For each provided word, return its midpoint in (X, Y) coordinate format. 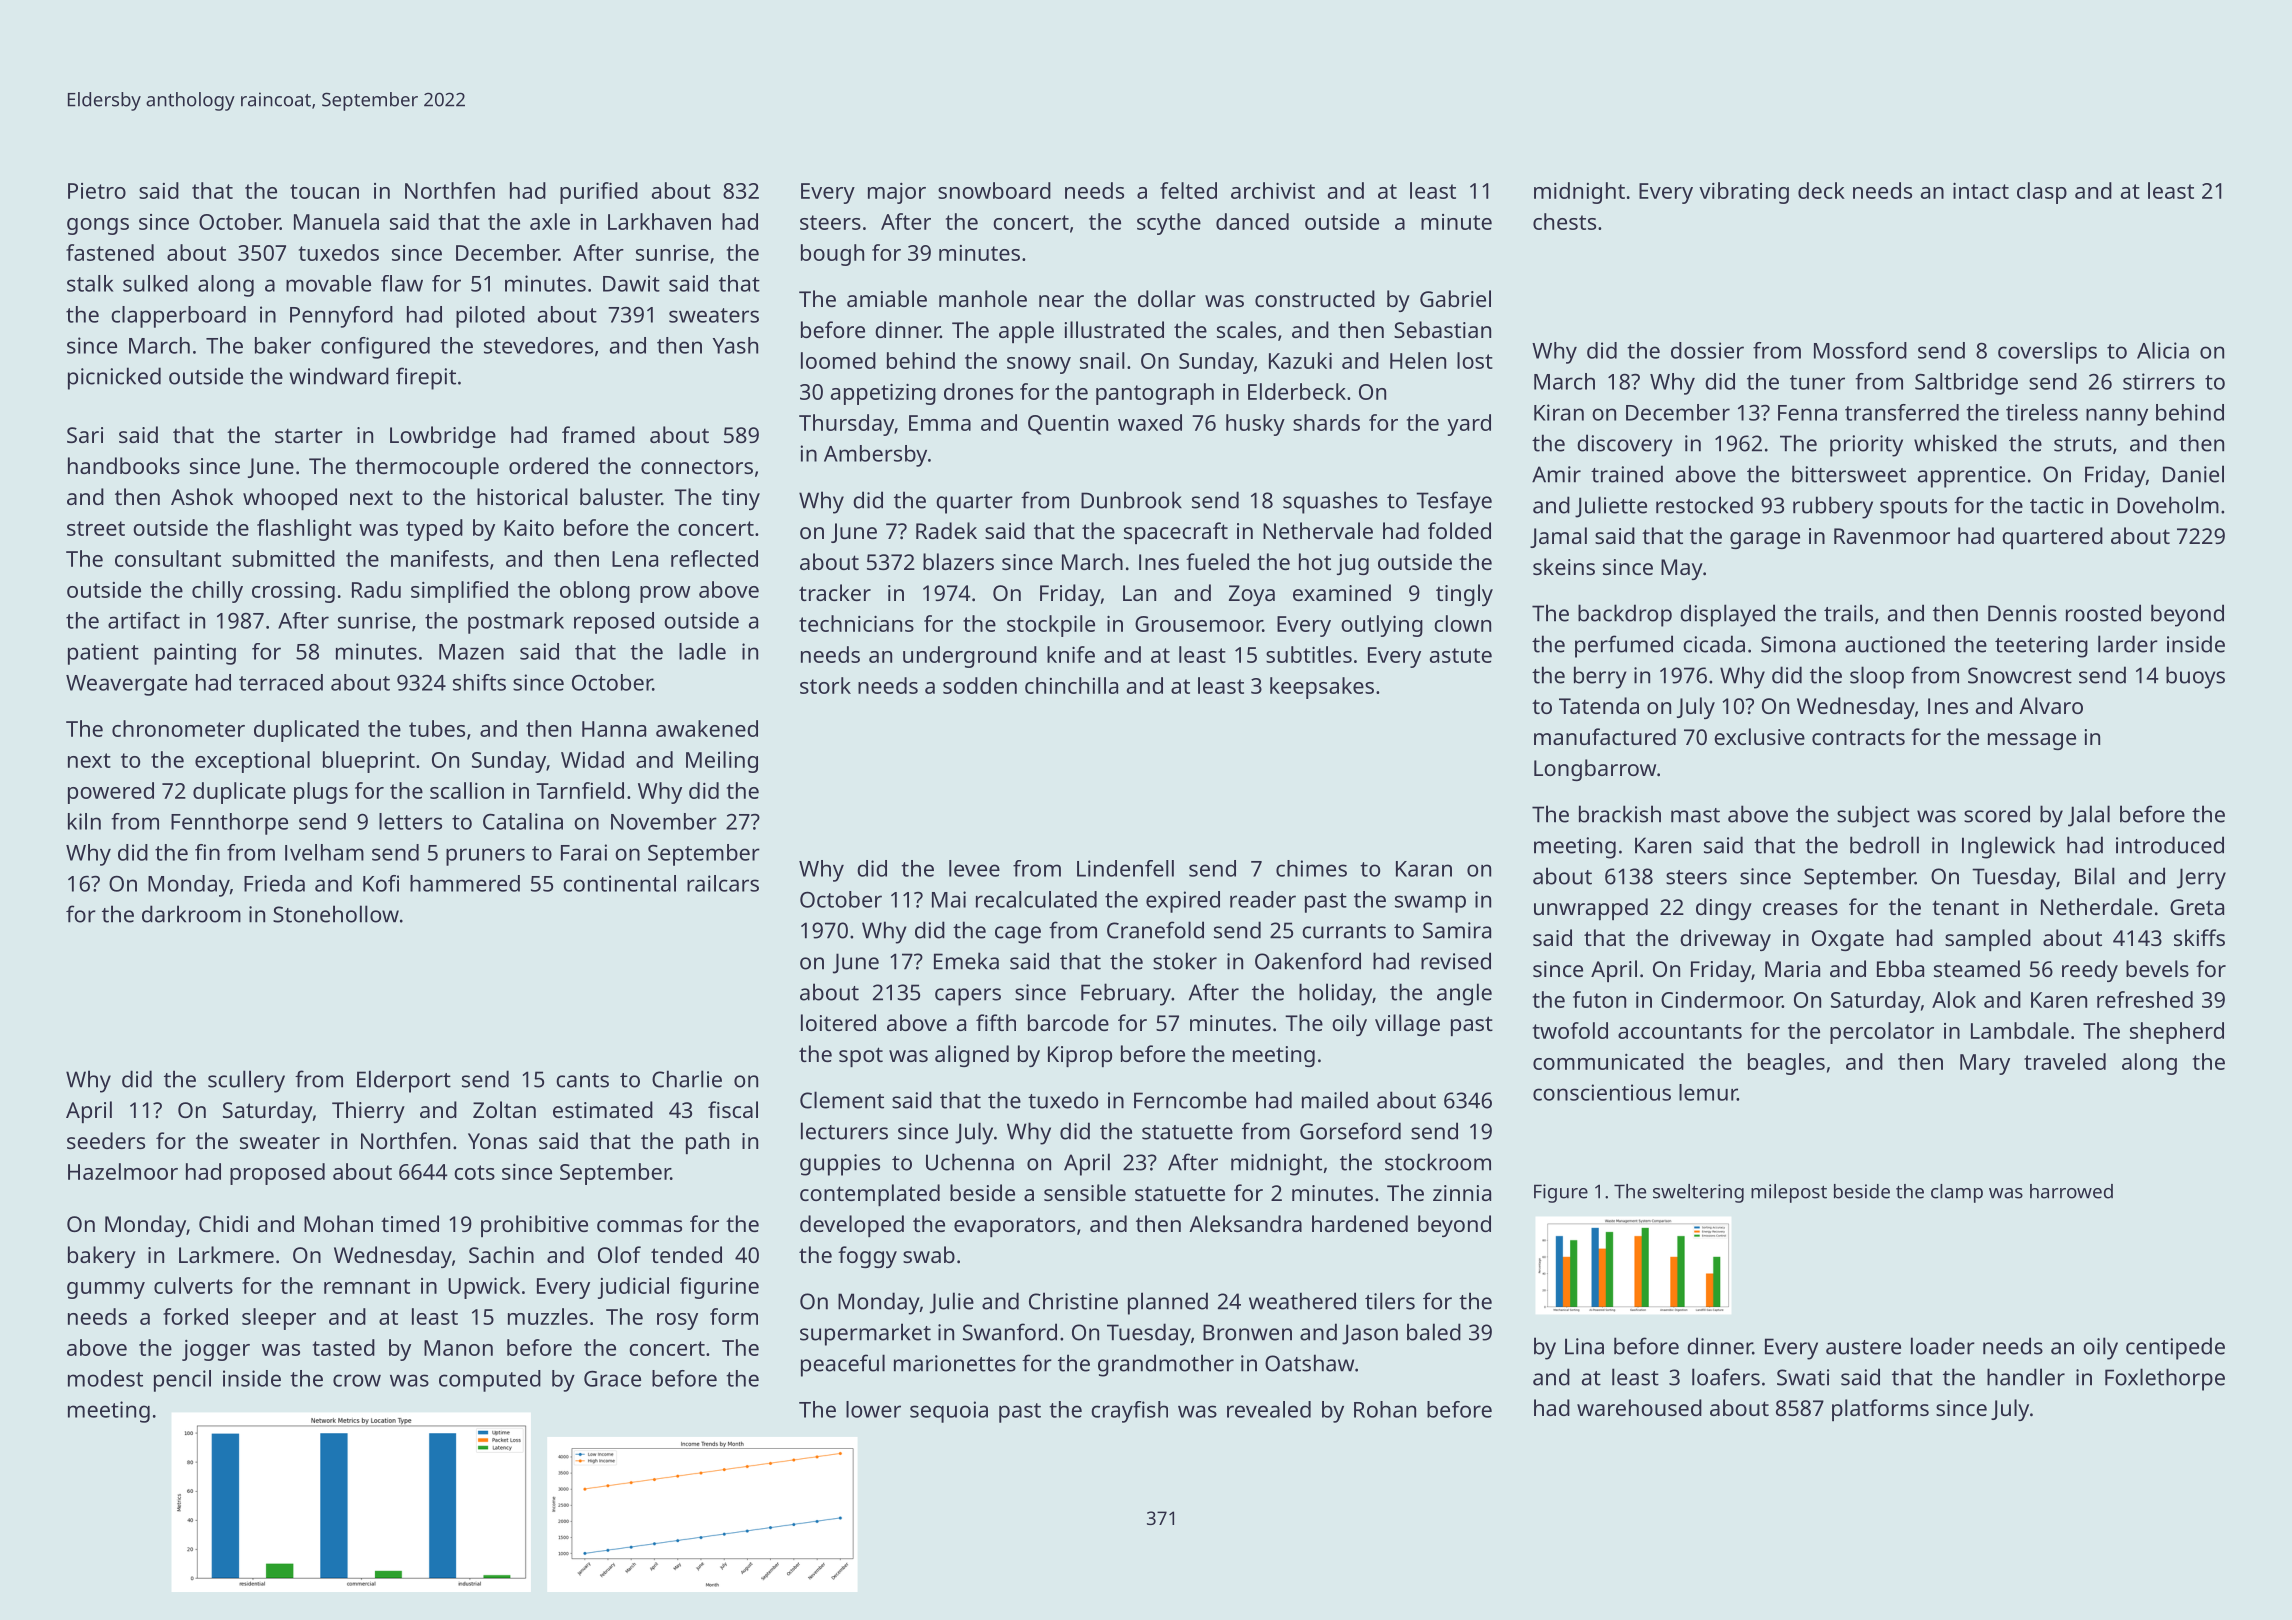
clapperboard (178, 317)
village (1407, 1025)
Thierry (368, 1112)
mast (1695, 815)
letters (410, 821)
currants (1344, 931)
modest (105, 1378)
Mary (1985, 1064)
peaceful (843, 1365)
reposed (614, 623)
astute (1461, 655)
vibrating (1744, 193)
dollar (1167, 298)
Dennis (2022, 613)
